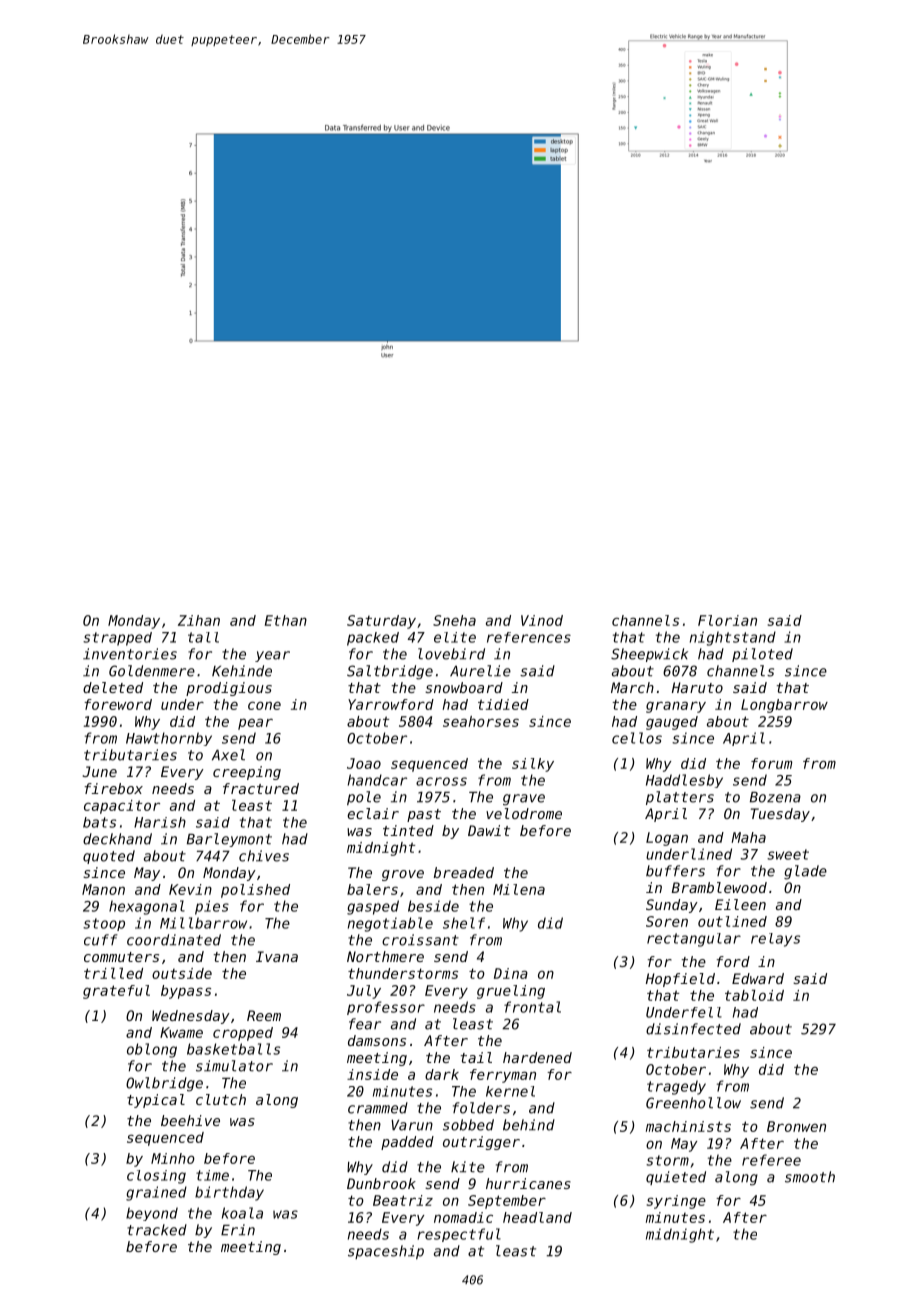 The height and width of the image is (1308, 924). I want to click on Zihan, so click(199, 620).
